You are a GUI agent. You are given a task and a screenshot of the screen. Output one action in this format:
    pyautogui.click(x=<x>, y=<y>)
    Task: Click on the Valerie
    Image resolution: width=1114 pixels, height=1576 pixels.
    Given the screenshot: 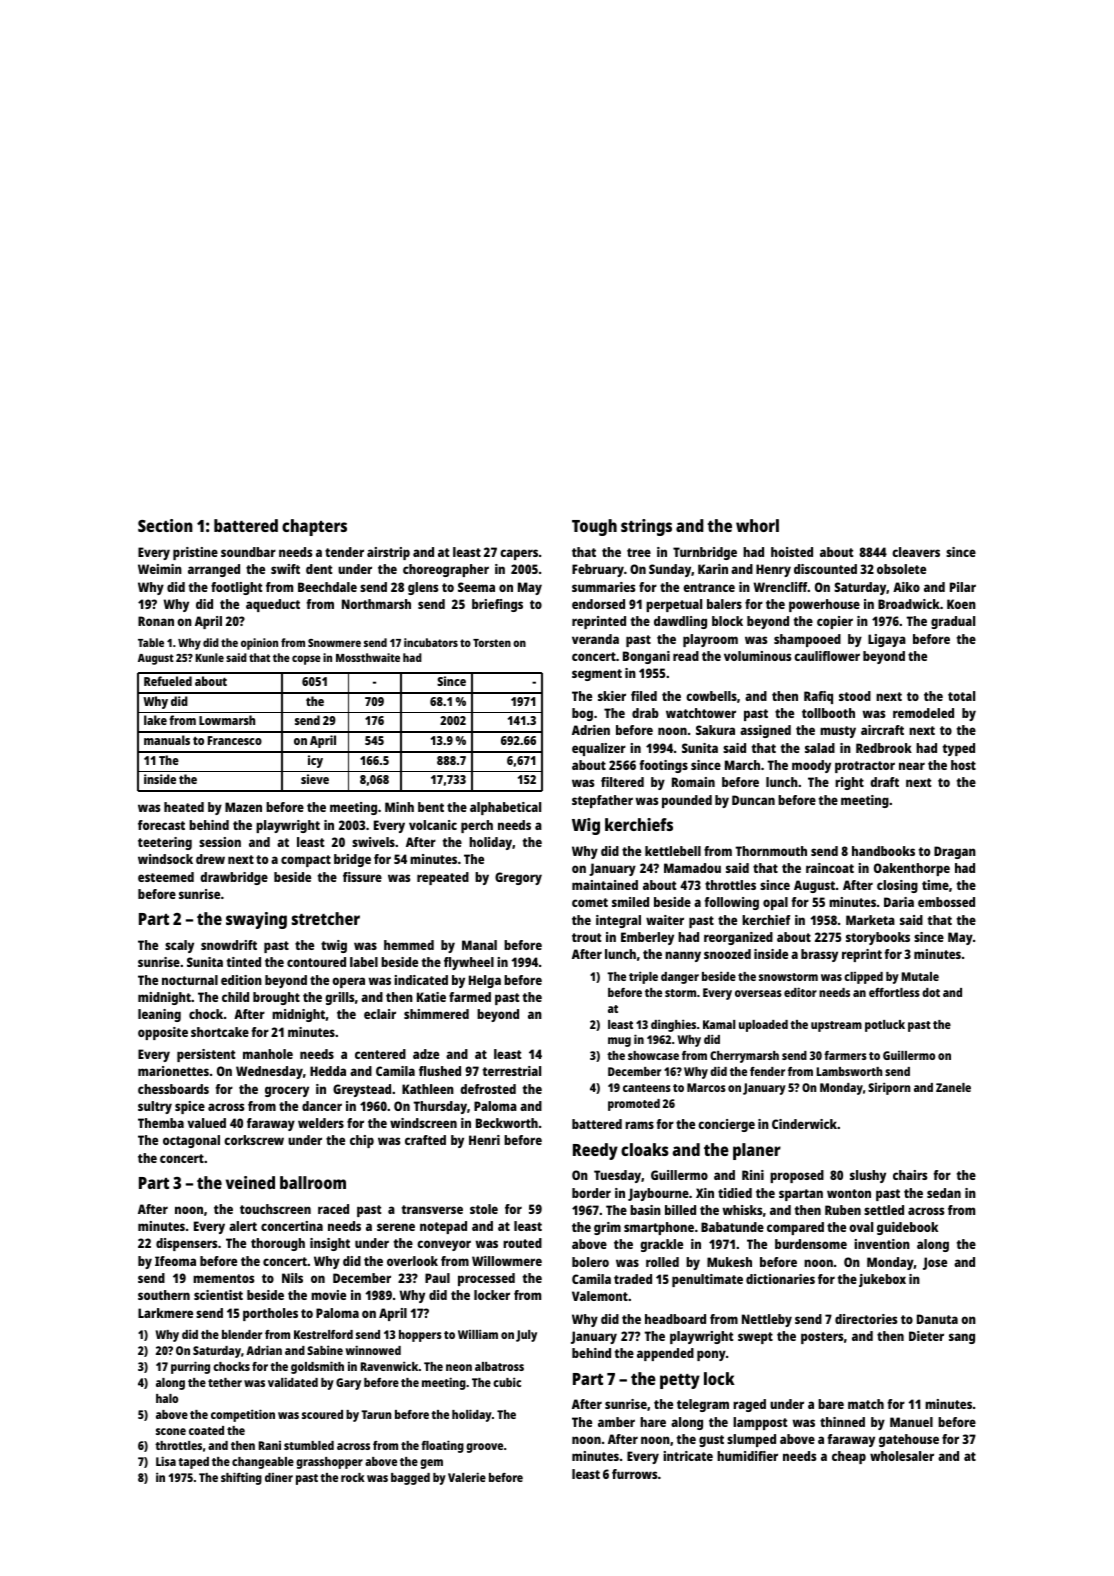 What is the action you would take?
    pyautogui.click(x=467, y=1477)
